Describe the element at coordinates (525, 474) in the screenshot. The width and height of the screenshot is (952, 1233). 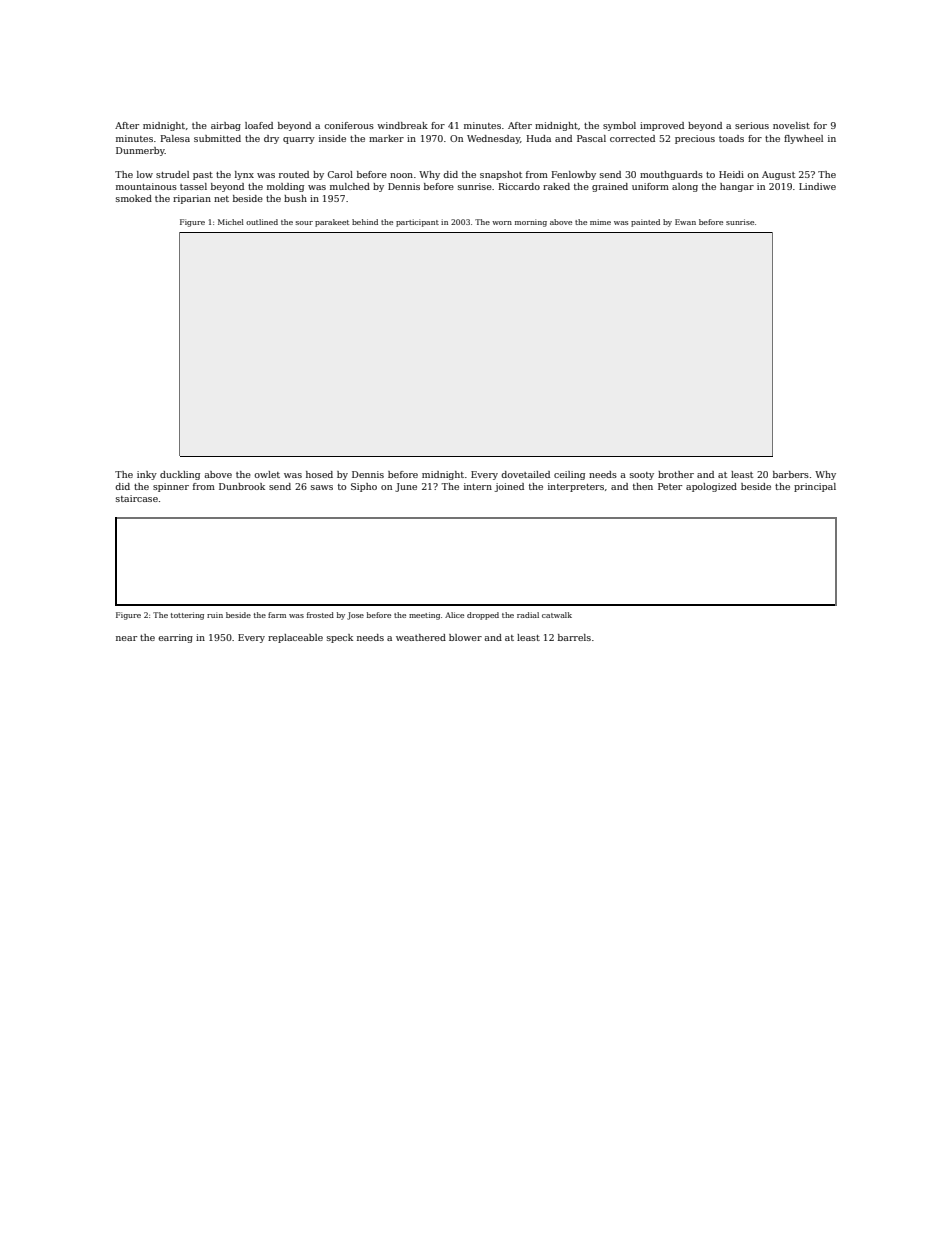
I see `dovetailed` at that location.
